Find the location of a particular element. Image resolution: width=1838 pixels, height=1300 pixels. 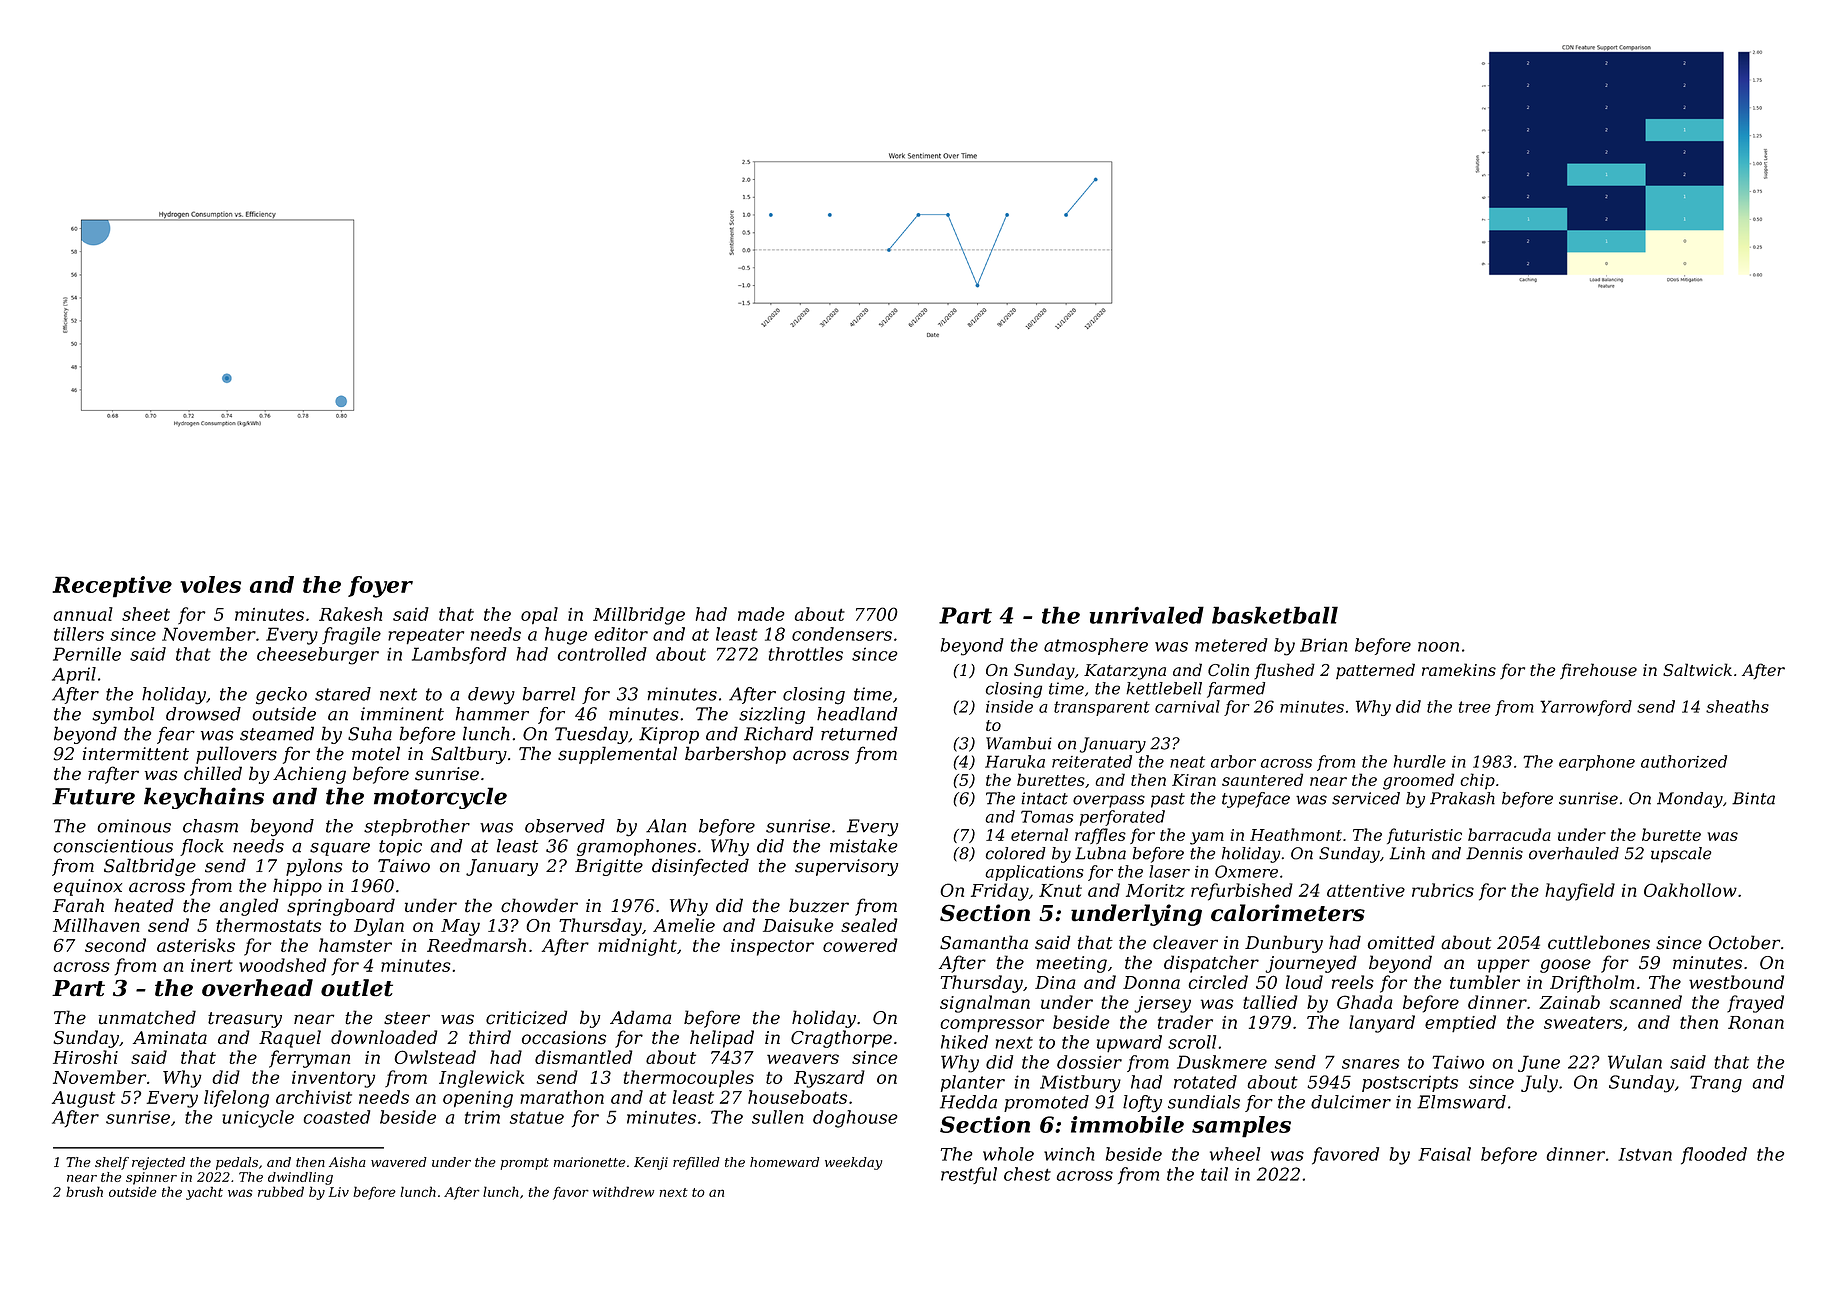

groomed is located at coordinates (1418, 781).
